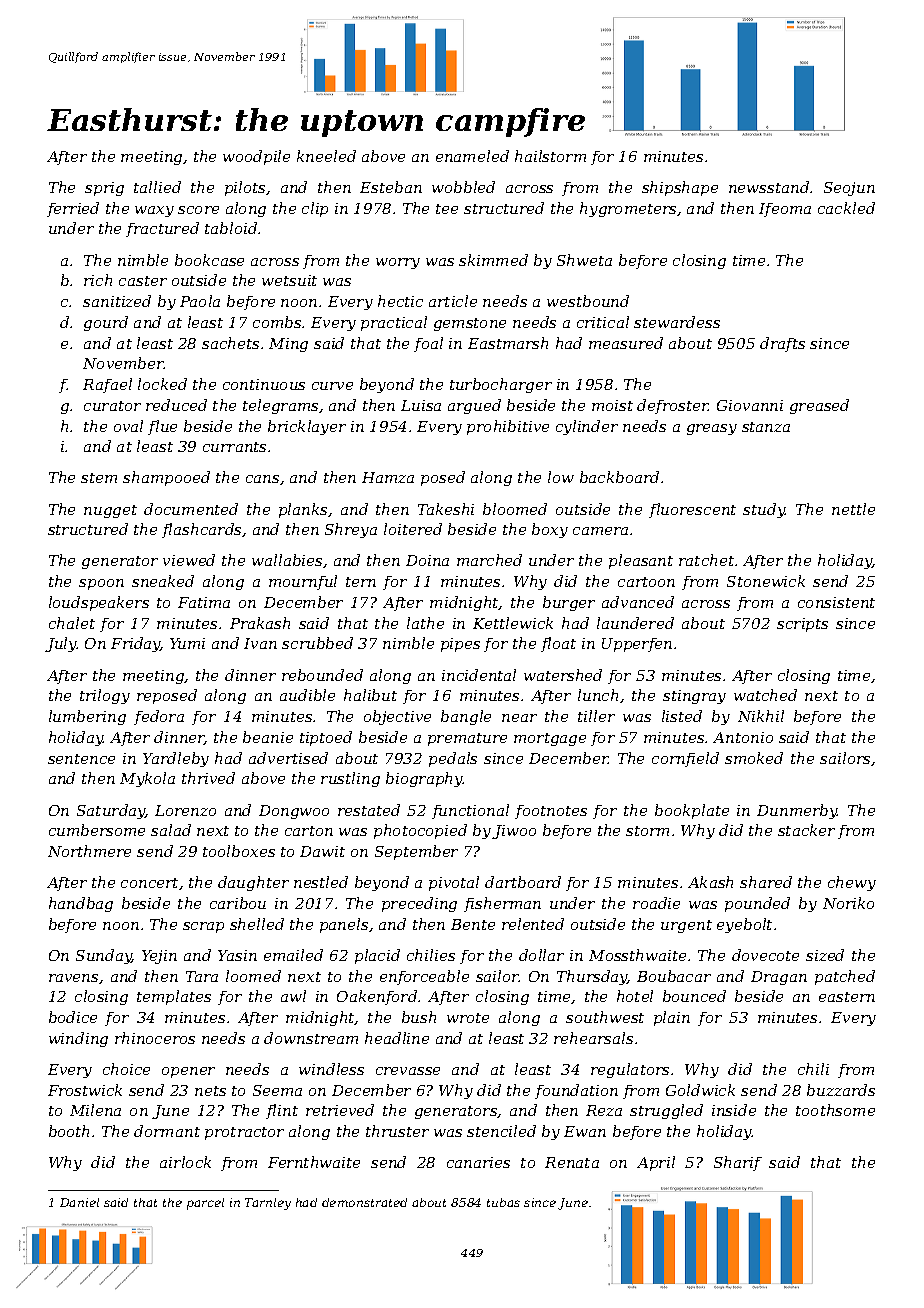  What do you see at coordinates (802, 625) in the screenshot?
I see `scripts` at bounding box center [802, 625].
